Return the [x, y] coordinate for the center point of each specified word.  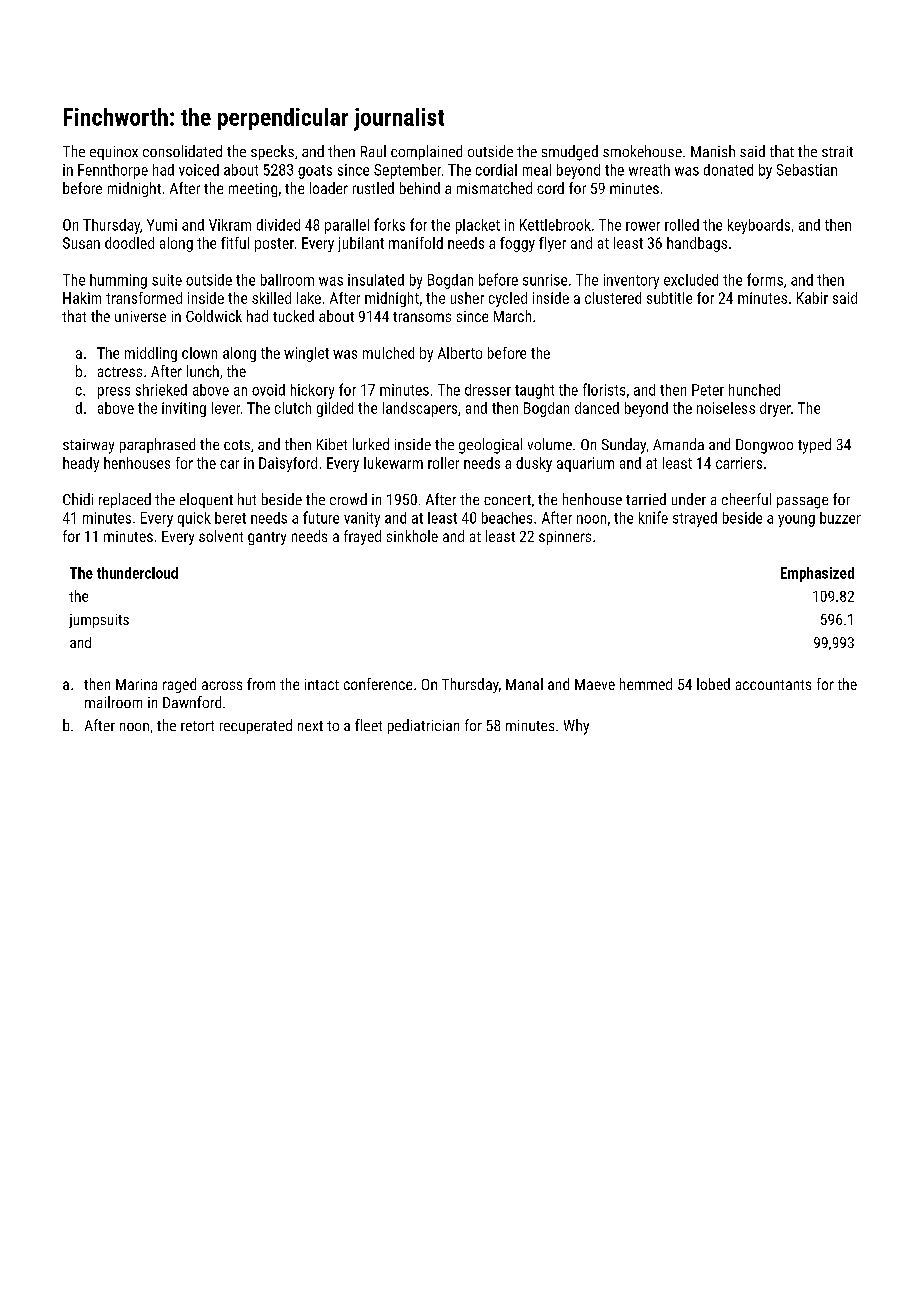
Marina [136, 684]
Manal [524, 684]
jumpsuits [99, 621]
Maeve [595, 684]
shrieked [161, 390]
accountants [773, 685]
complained [426, 152]
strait [837, 151]
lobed [713, 684]
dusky [534, 464]
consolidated [182, 151]
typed [814, 446]
